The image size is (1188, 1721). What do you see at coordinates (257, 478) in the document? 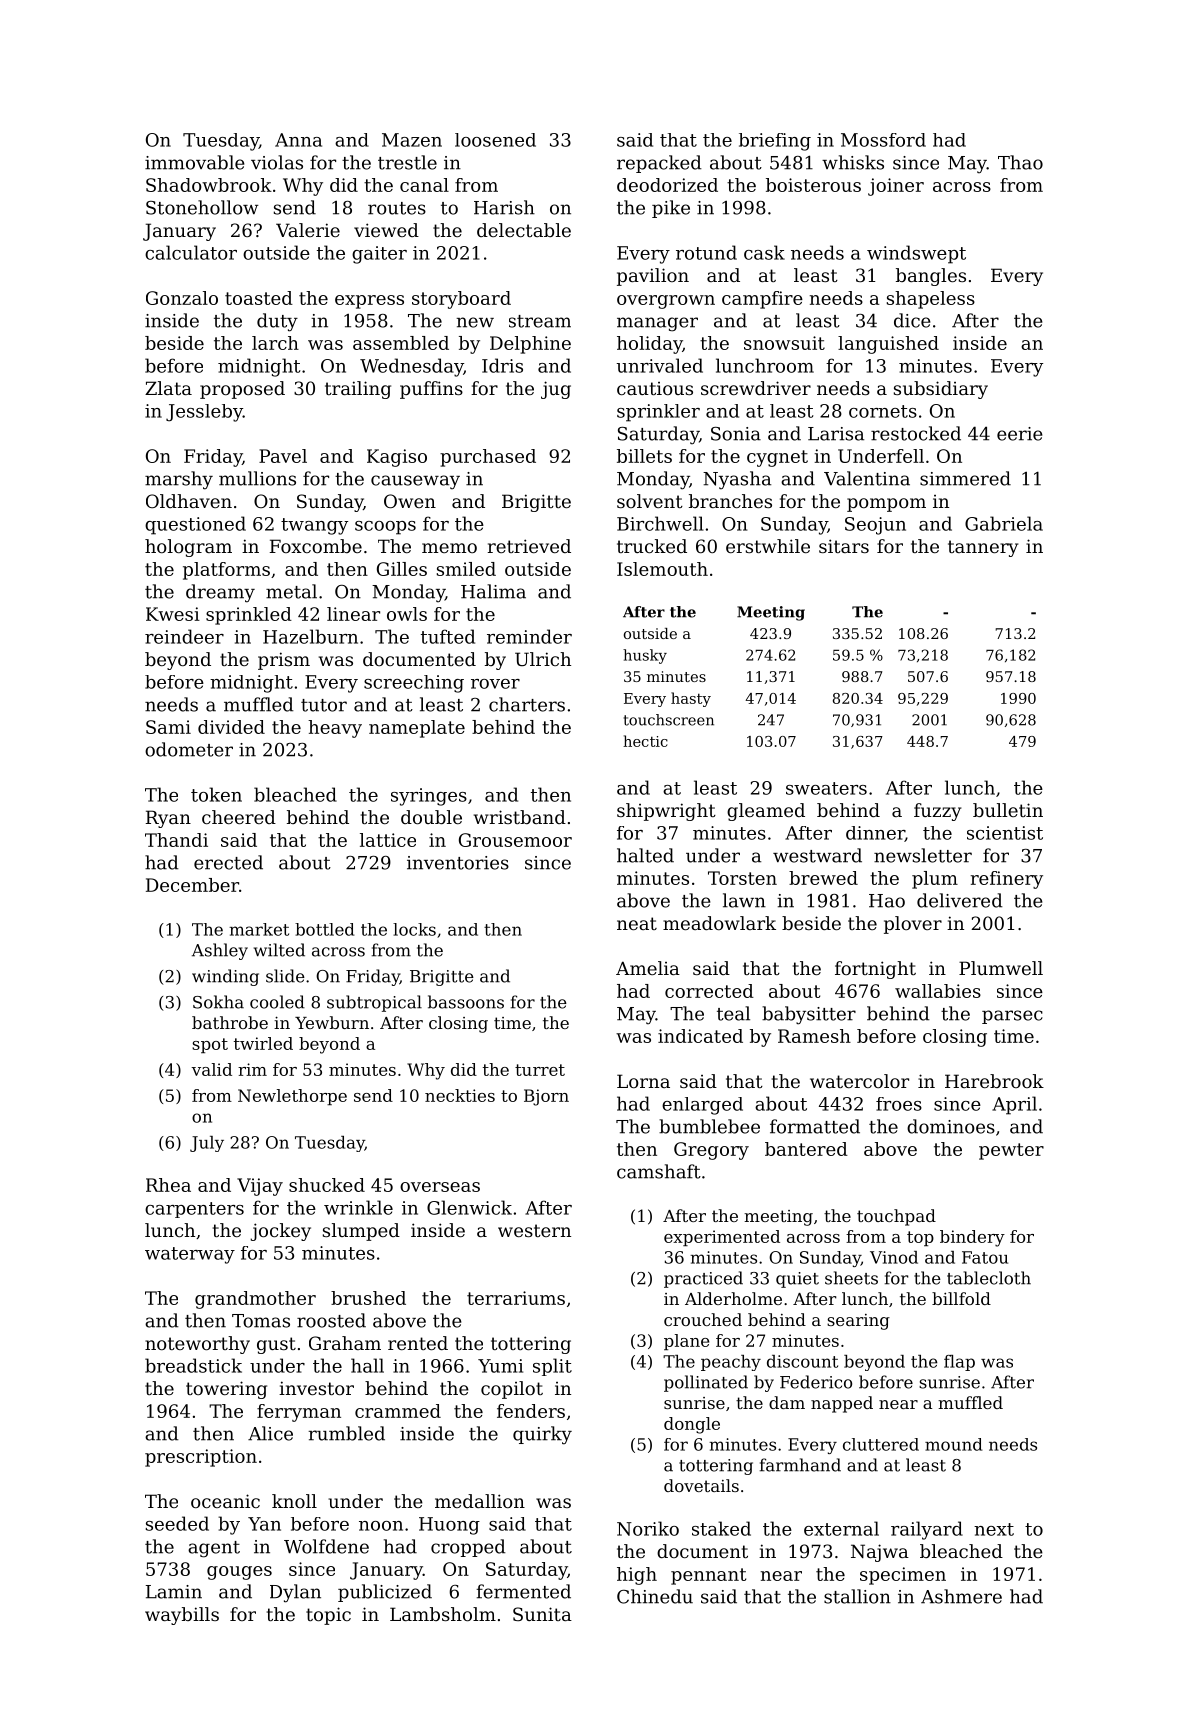
I see `mullions` at bounding box center [257, 478].
